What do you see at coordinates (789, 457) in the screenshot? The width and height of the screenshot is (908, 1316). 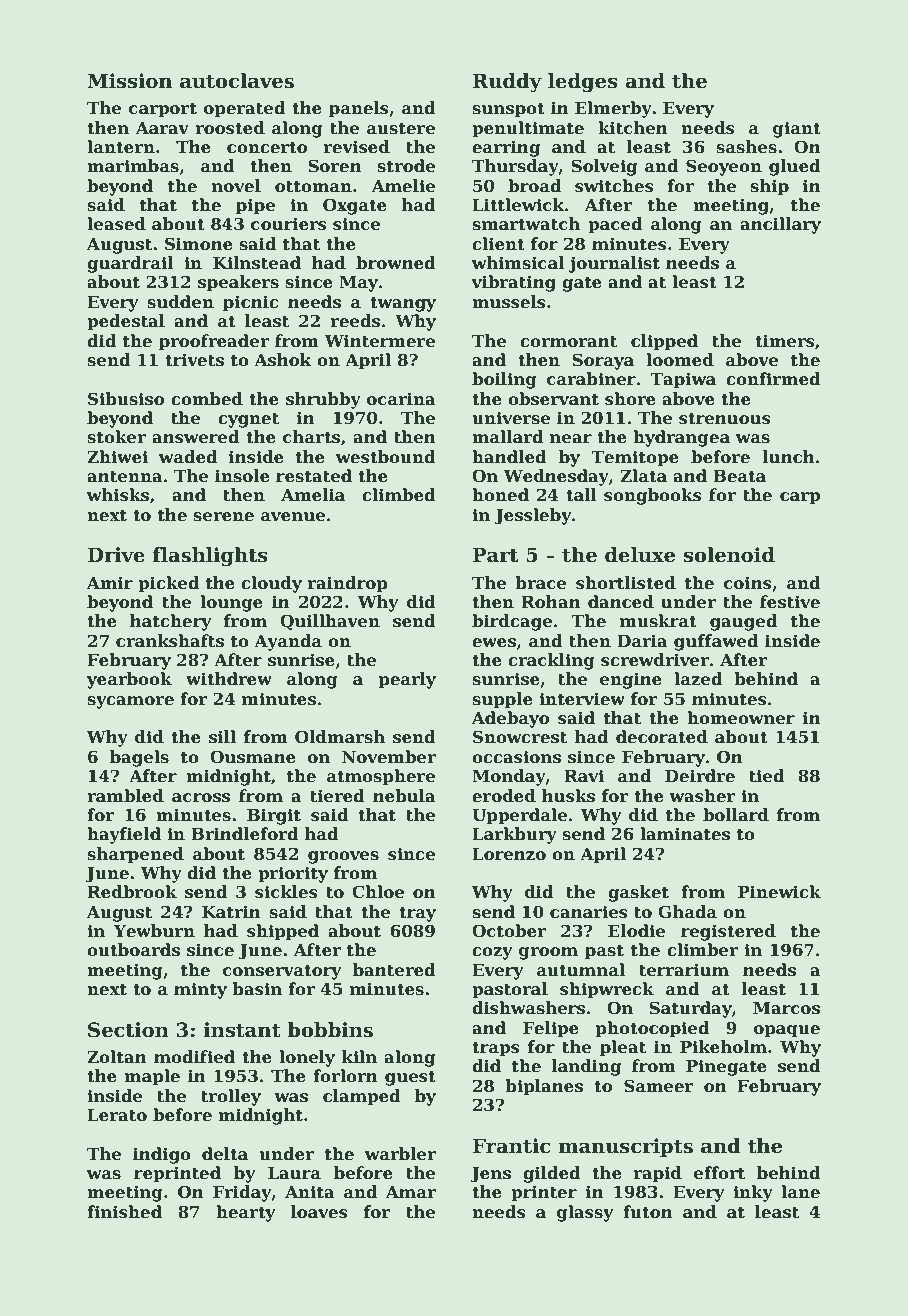 I see `lunch` at bounding box center [789, 457].
